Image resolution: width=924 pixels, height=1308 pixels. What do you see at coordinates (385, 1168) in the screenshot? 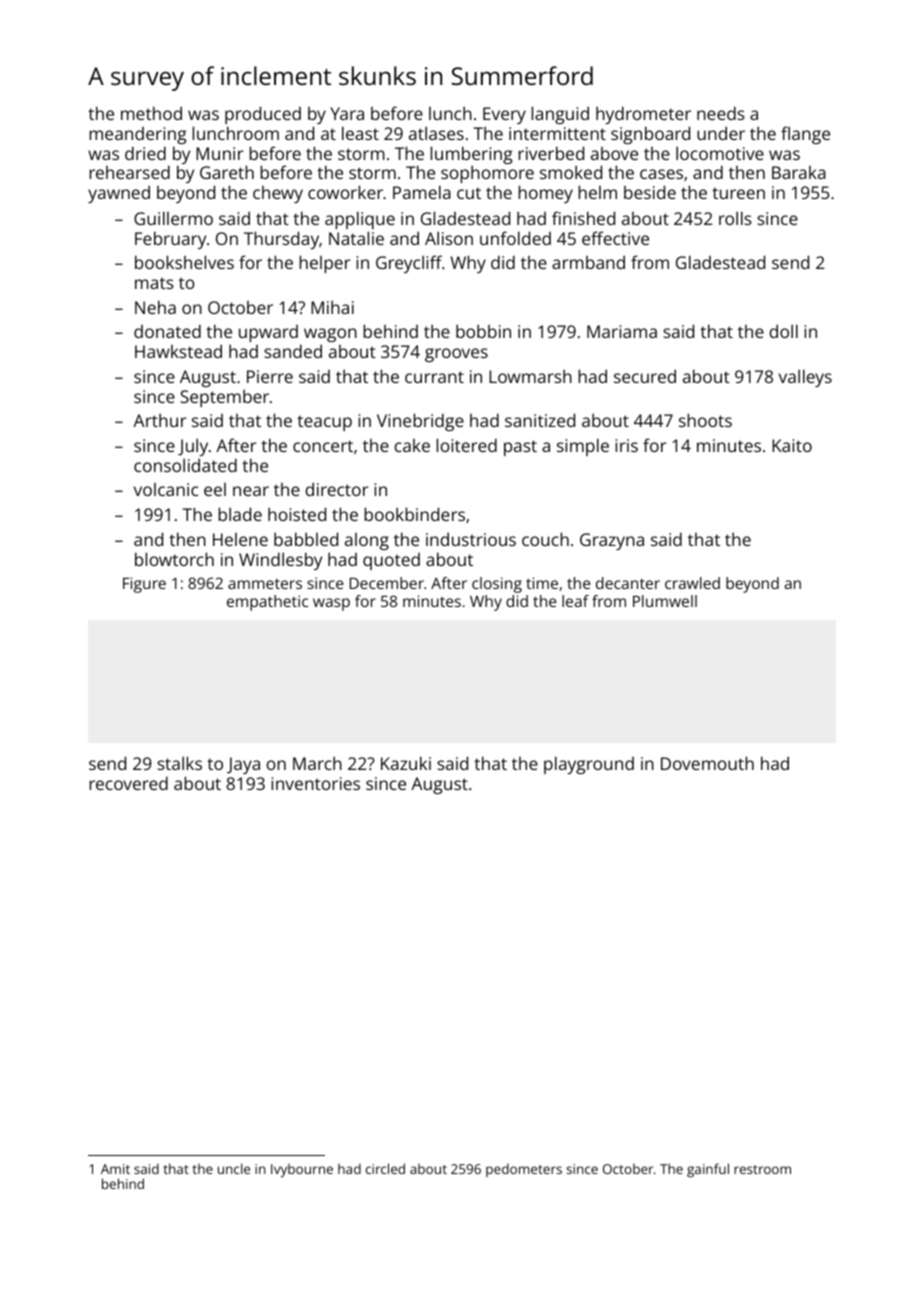
I see `circled` at bounding box center [385, 1168].
